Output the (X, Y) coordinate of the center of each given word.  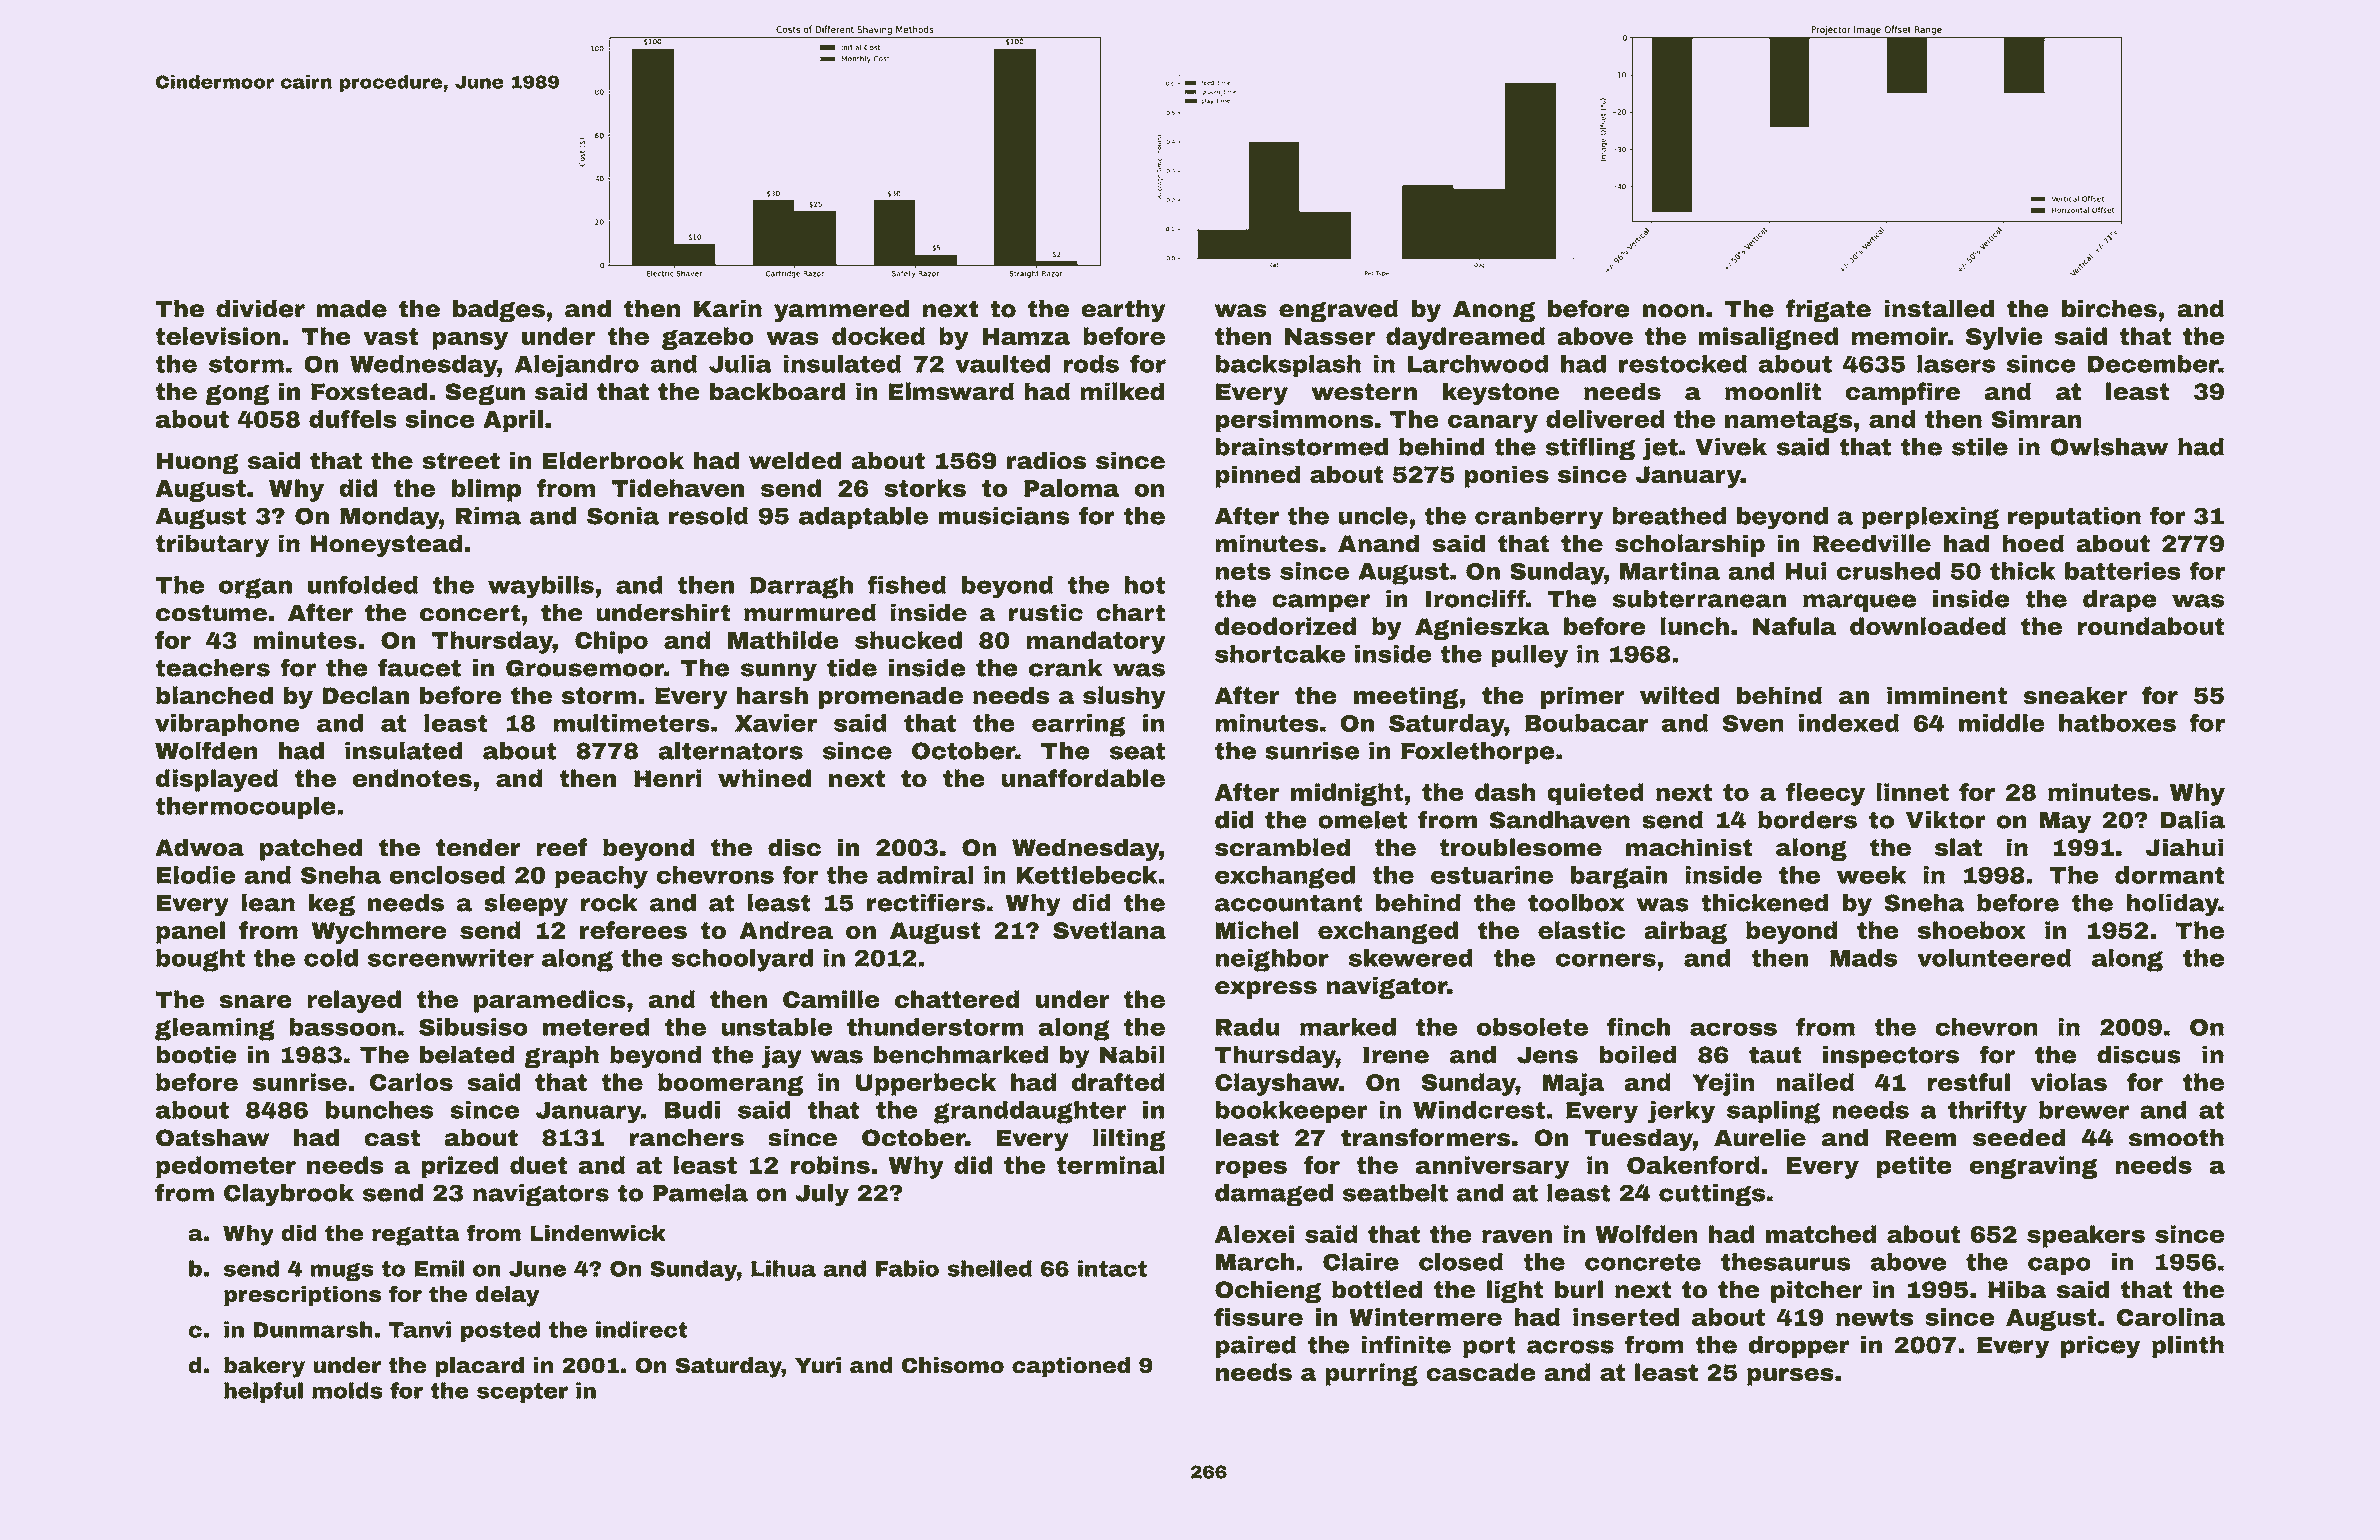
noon (1673, 311)
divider (260, 308)
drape (2120, 601)
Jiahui (2185, 847)
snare (255, 1002)
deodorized (1286, 626)
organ (255, 588)
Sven (1753, 723)
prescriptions (302, 1296)
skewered (1411, 958)
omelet (1362, 820)
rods (1091, 364)
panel (190, 932)
